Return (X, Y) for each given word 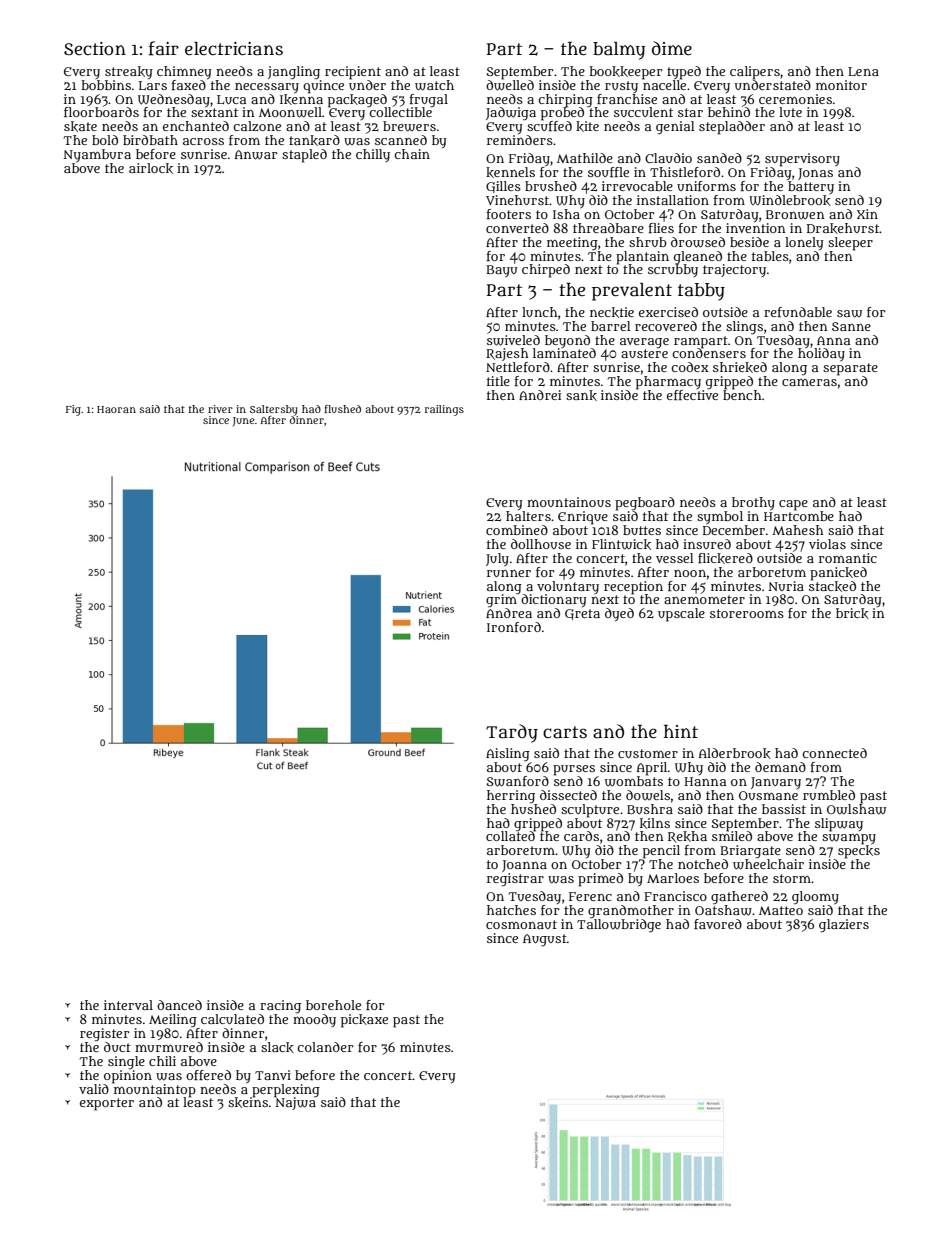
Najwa (295, 1103)
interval (128, 1005)
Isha (566, 214)
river (220, 409)
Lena (863, 71)
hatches (511, 910)
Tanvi (273, 1075)
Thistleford (685, 172)
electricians (234, 49)
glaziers (844, 925)
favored (718, 924)
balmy (619, 51)
